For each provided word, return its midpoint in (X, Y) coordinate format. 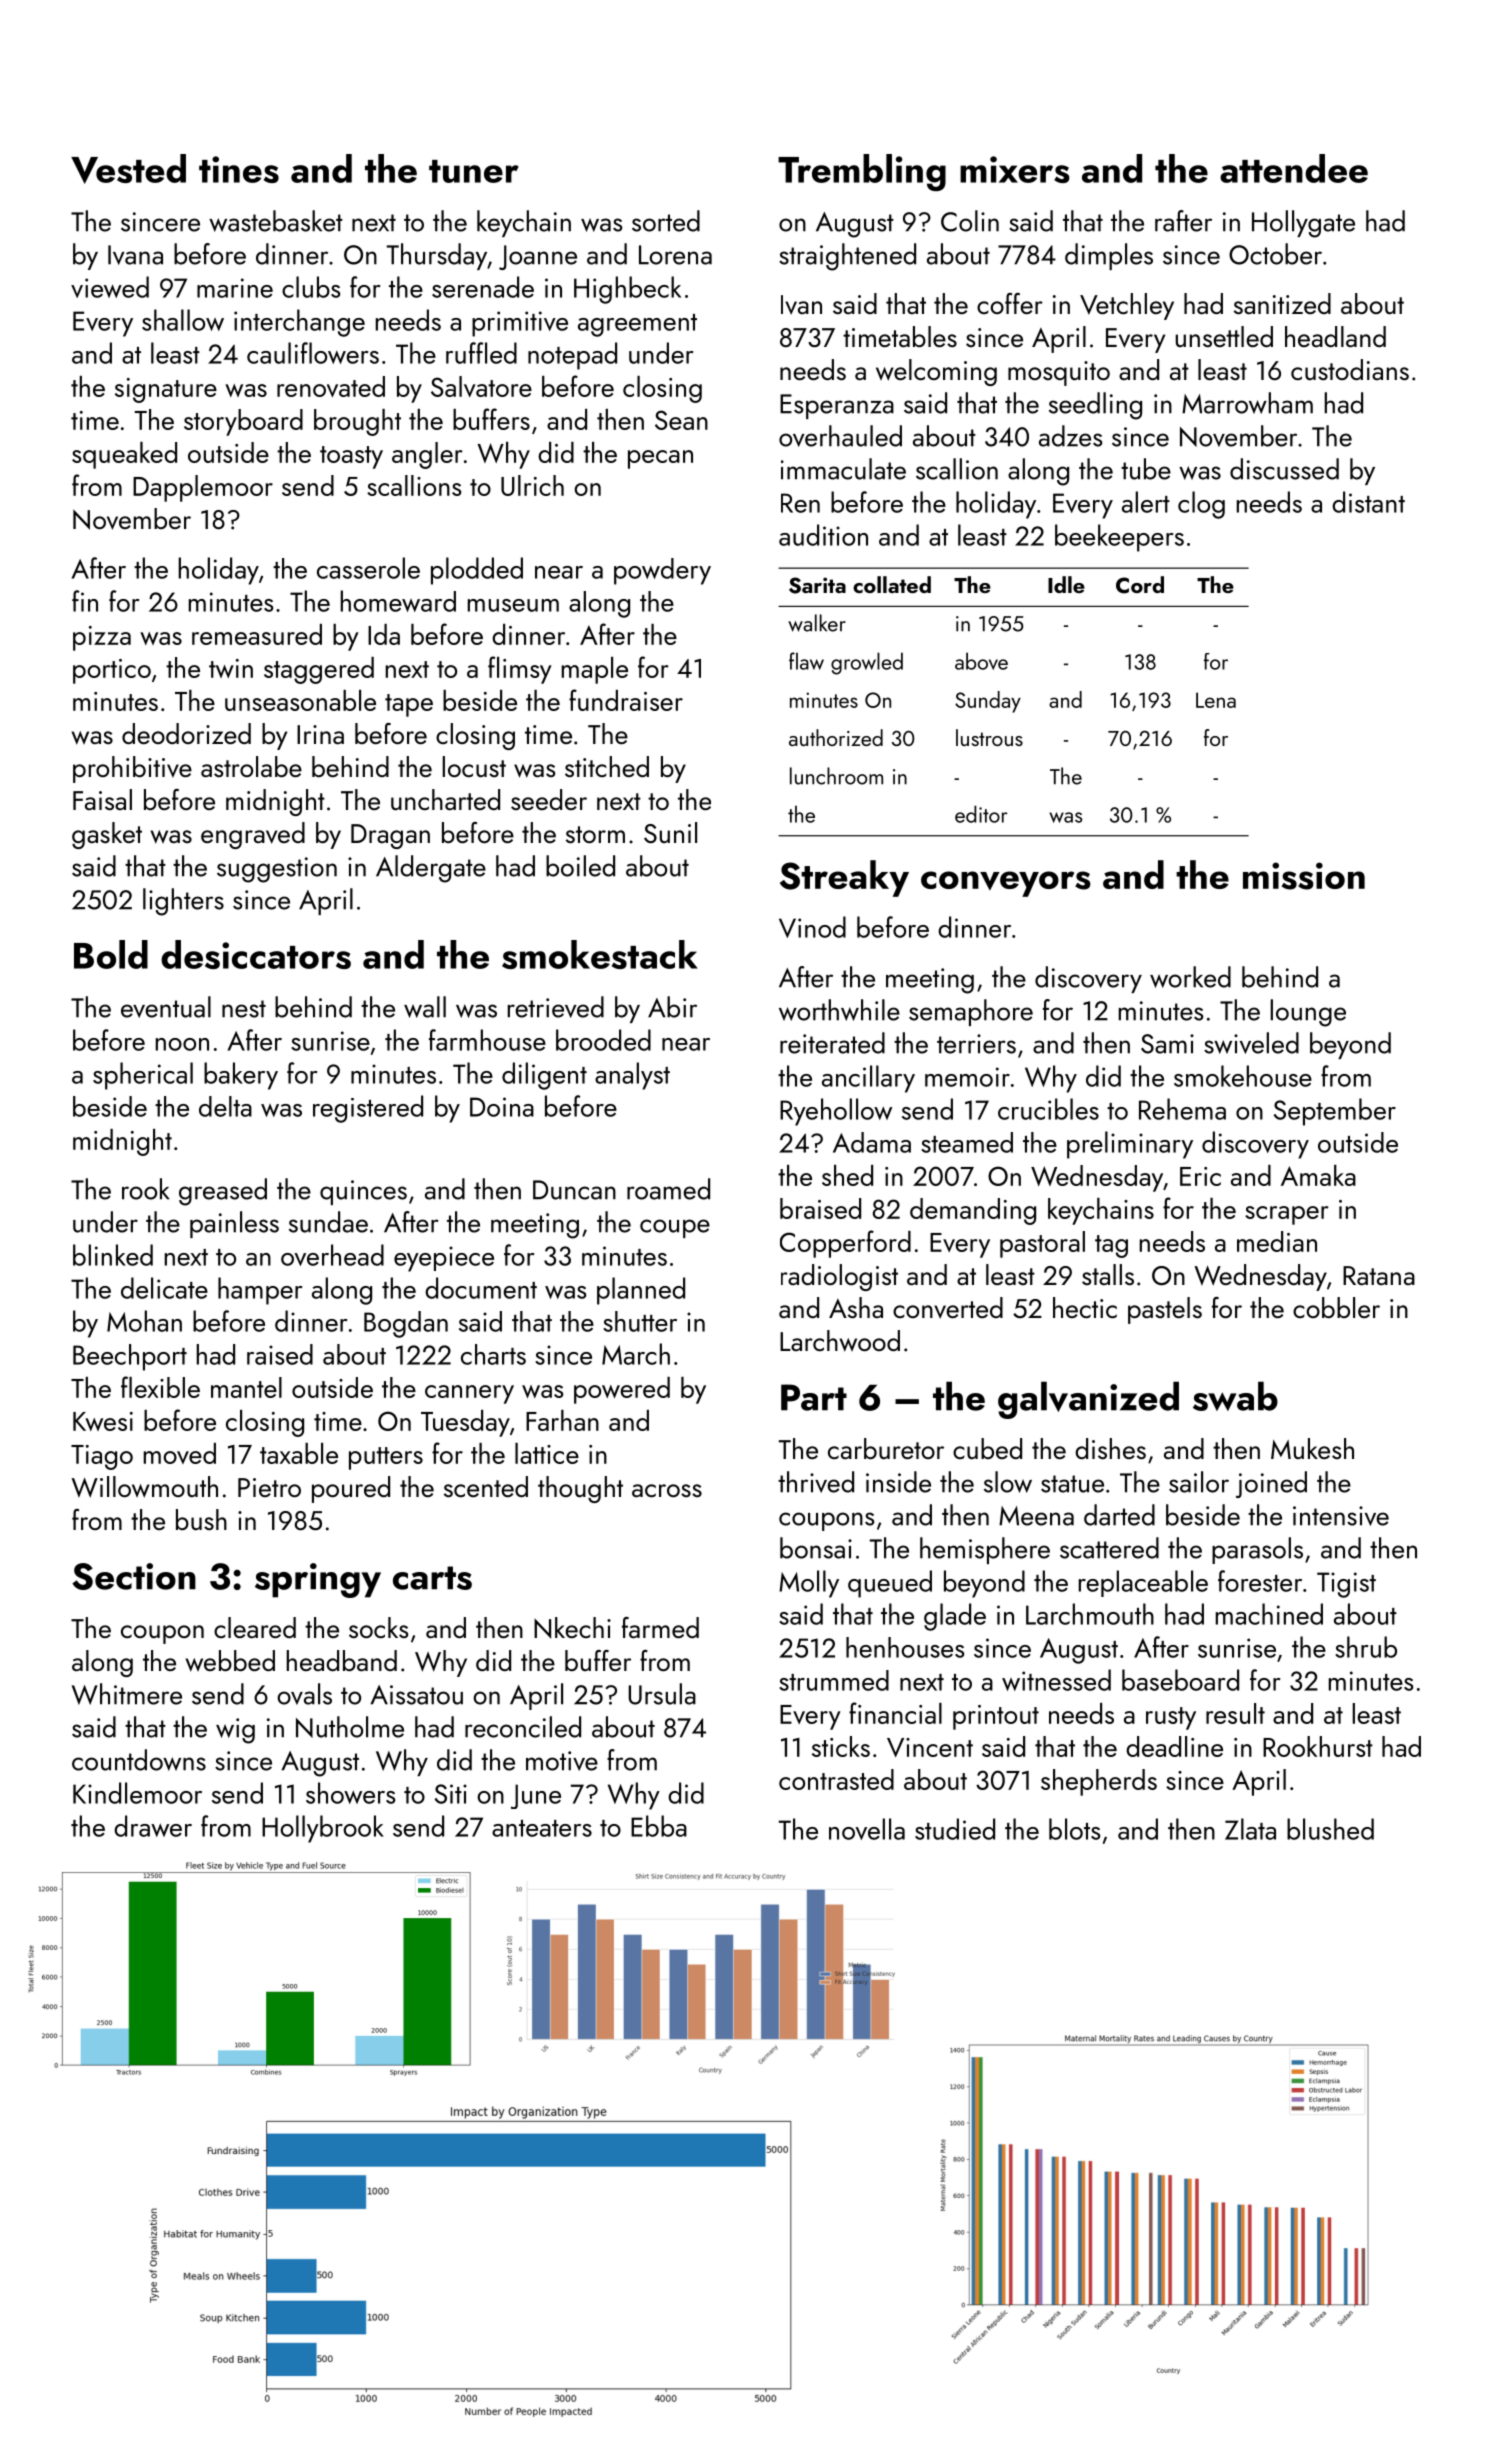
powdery (662, 571)
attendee (1294, 168)
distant (1368, 502)
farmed (660, 1627)
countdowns (139, 1760)
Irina (320, 734)
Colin (970, 221)
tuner (474, 171)
